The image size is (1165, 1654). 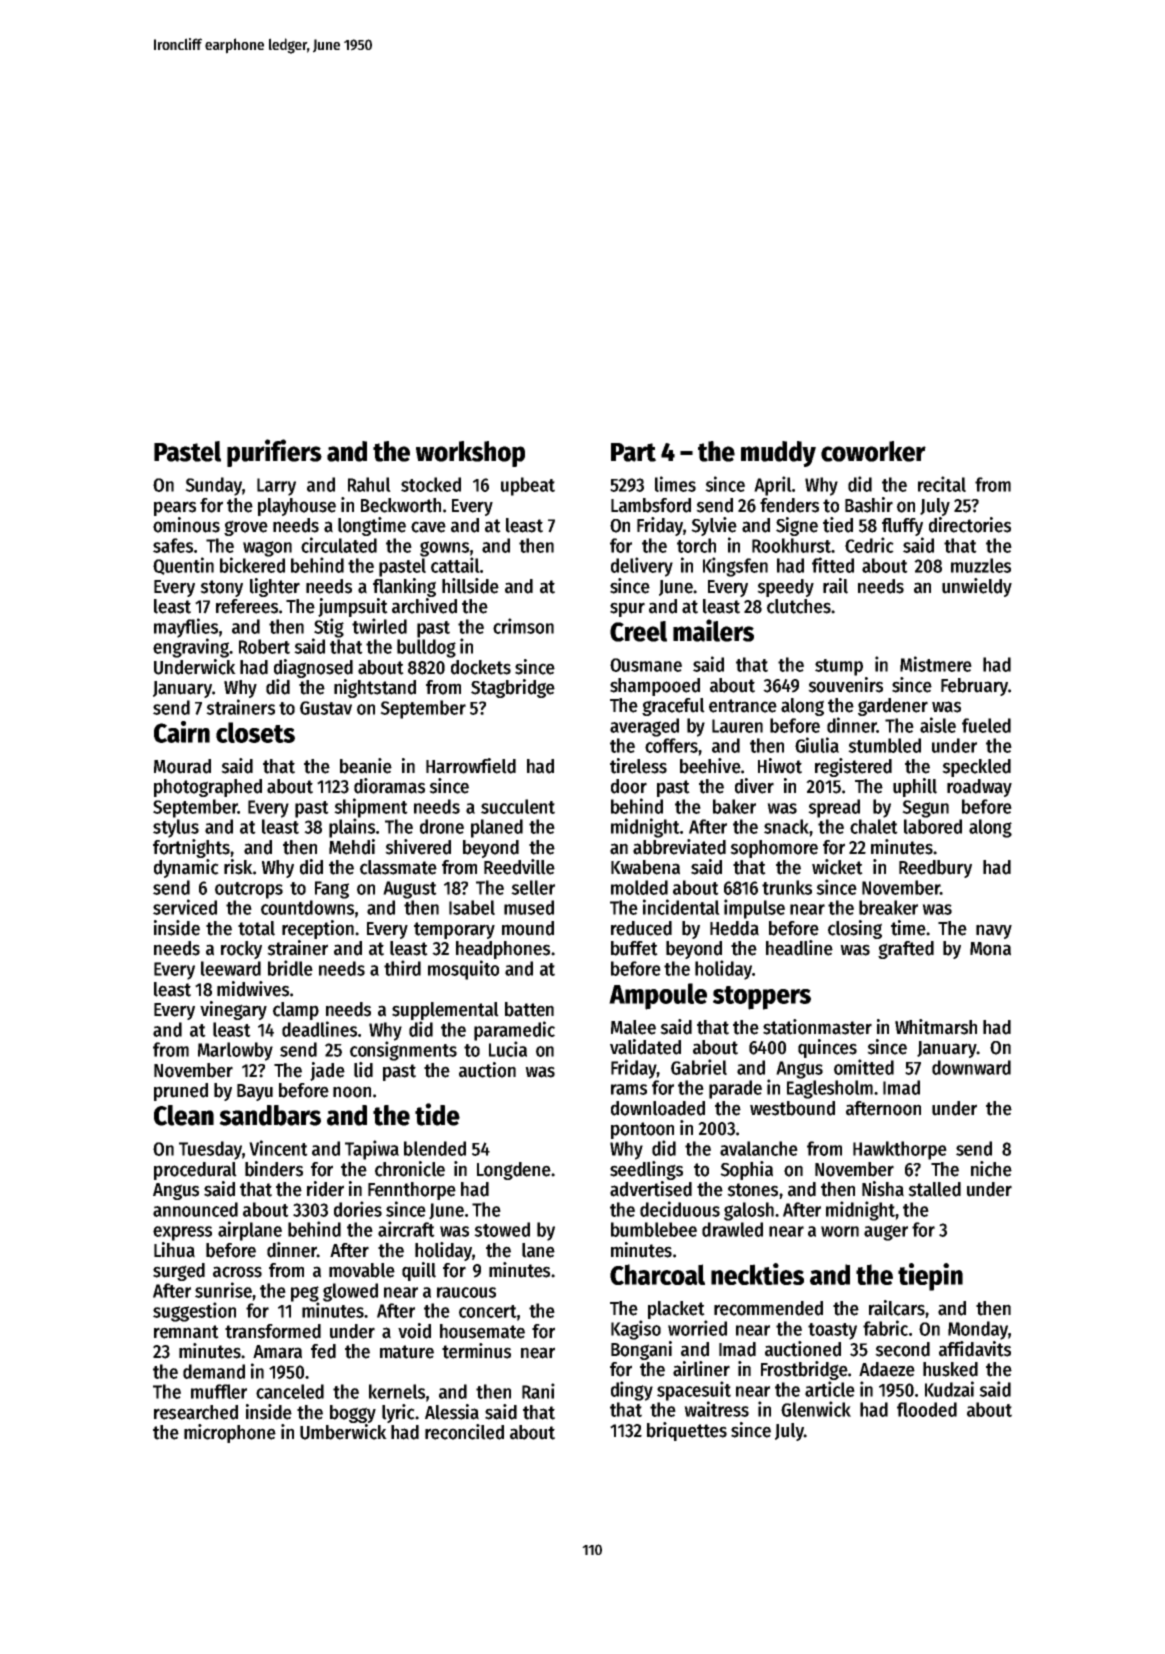 I want to click on glowed, so click(x=350, y=1292).
